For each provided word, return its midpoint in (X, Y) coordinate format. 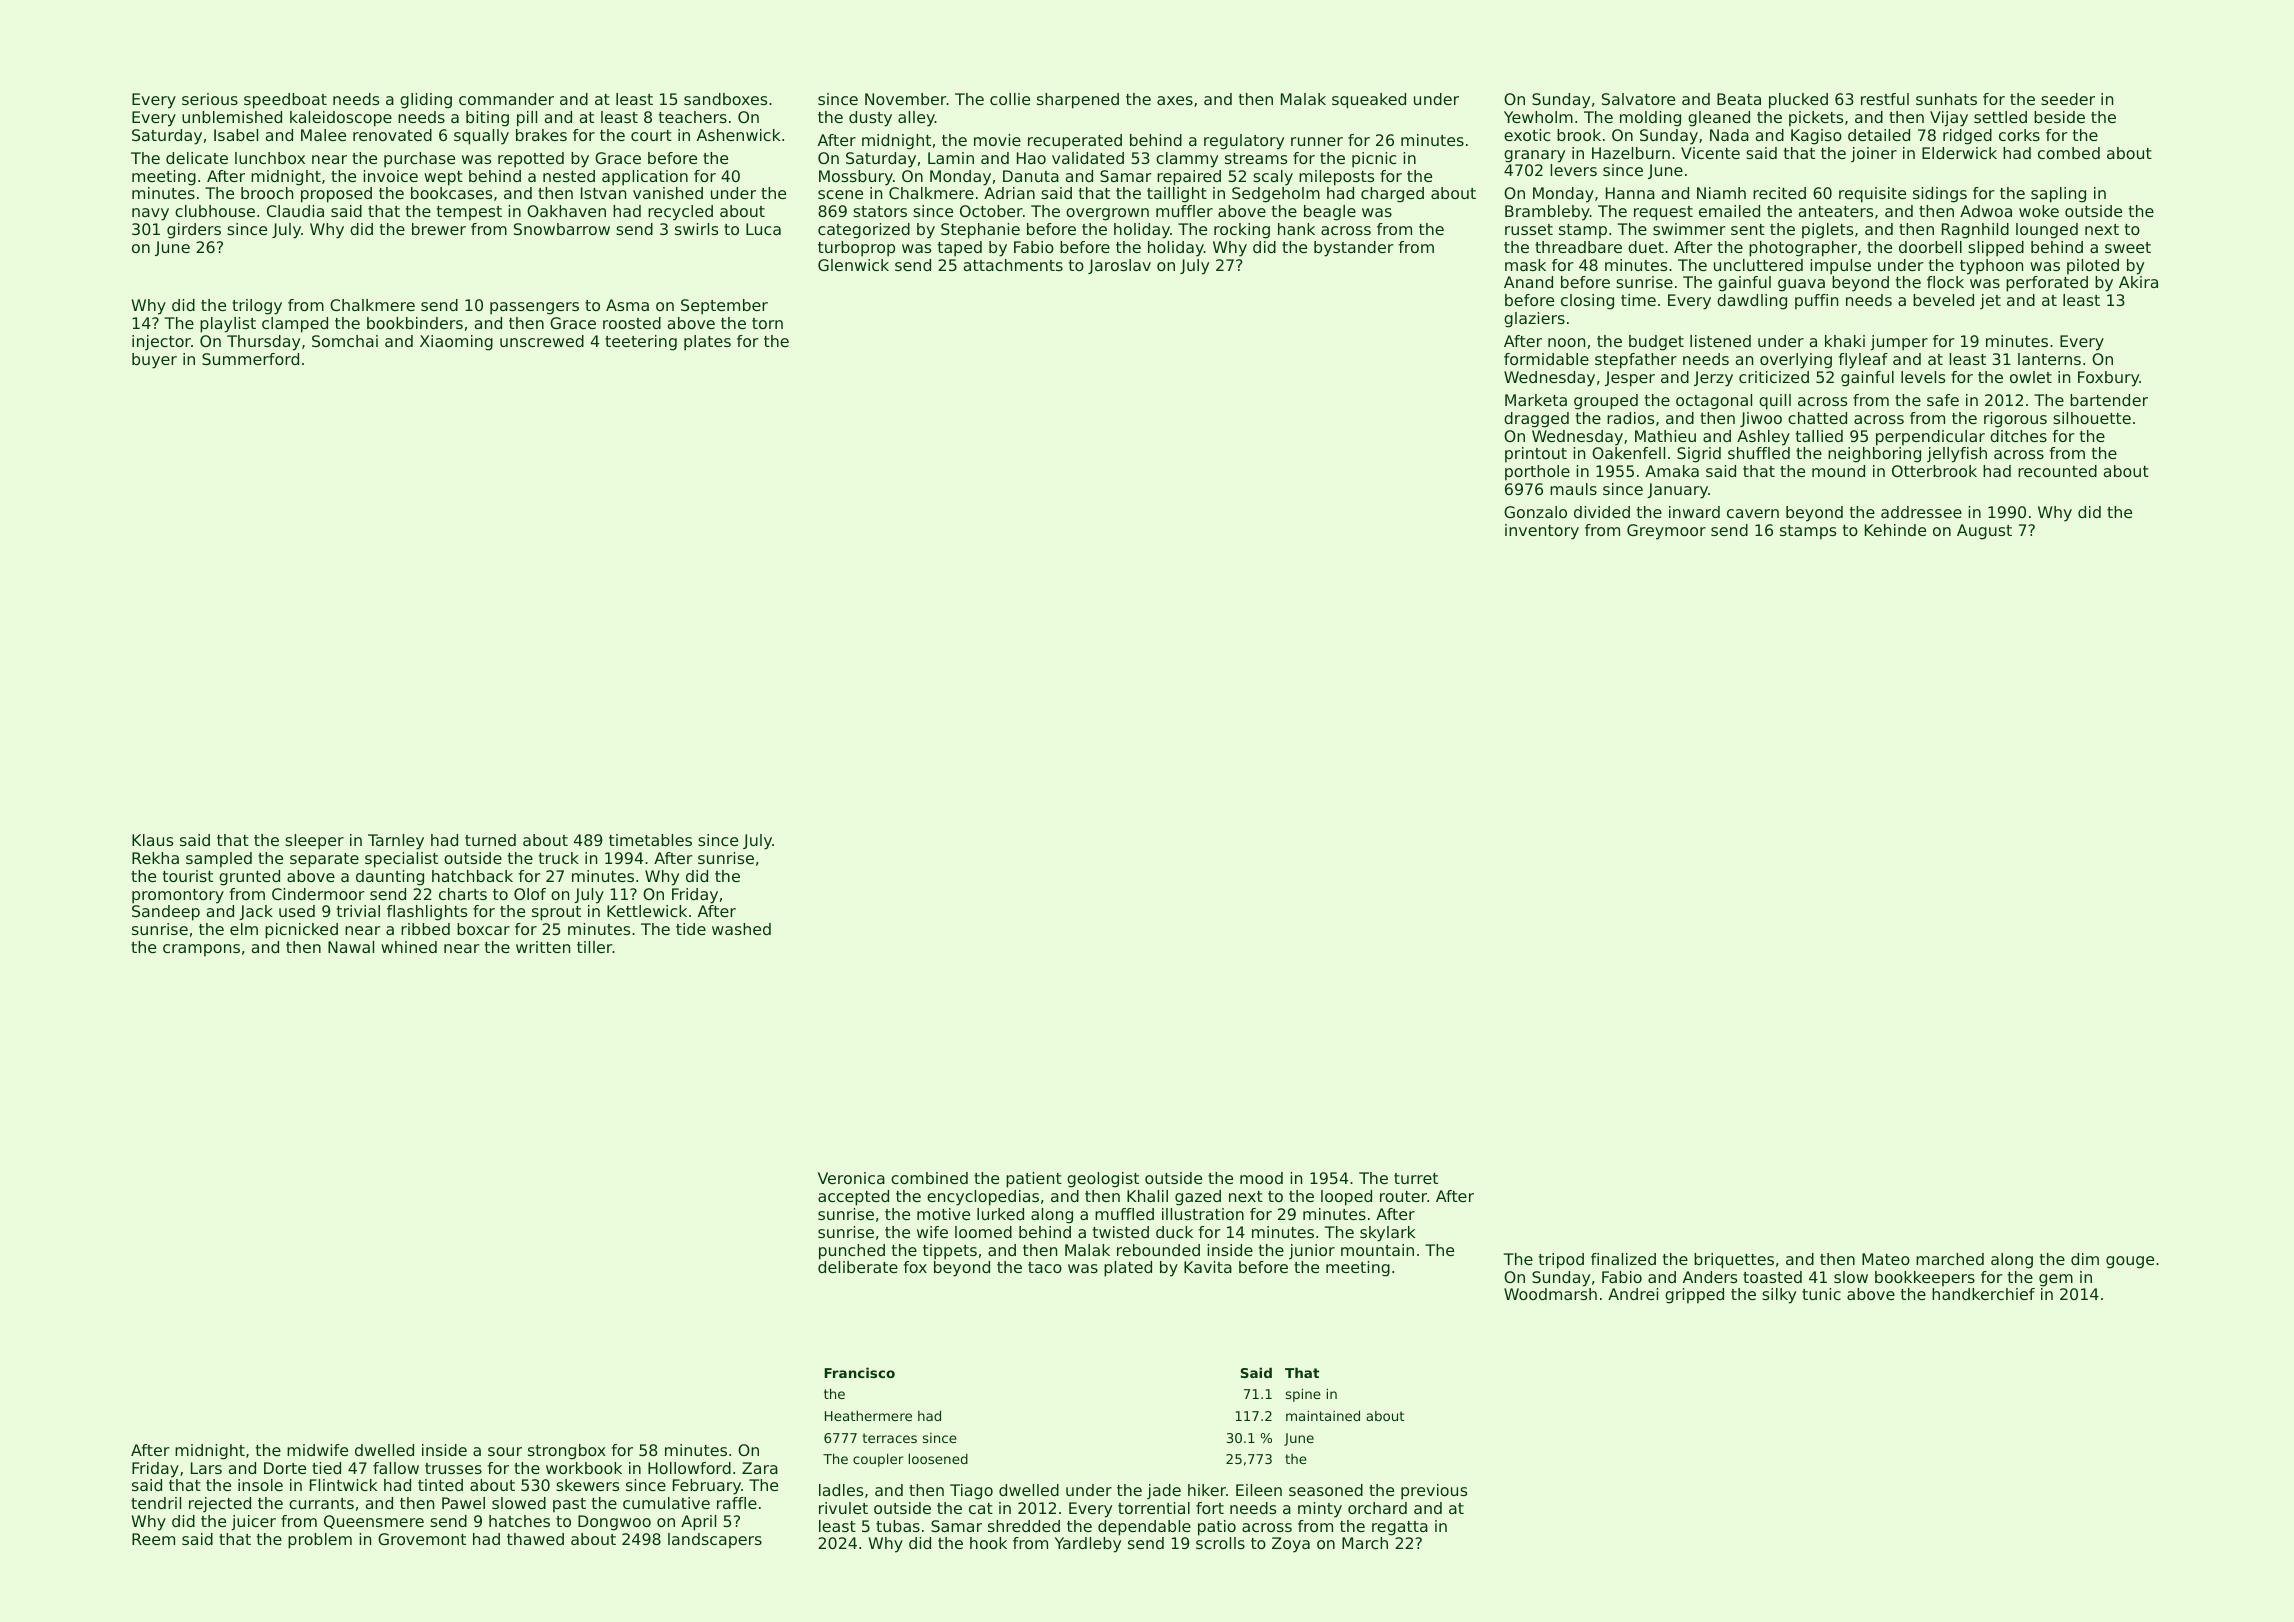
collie (1010, 99)
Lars (206, 1468)
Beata (1739, 99)
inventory (1542, 532)
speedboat (285, 101)
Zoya (1291, 1545)
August (1984, 532)
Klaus (152, 840)
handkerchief (1983, 1294)
